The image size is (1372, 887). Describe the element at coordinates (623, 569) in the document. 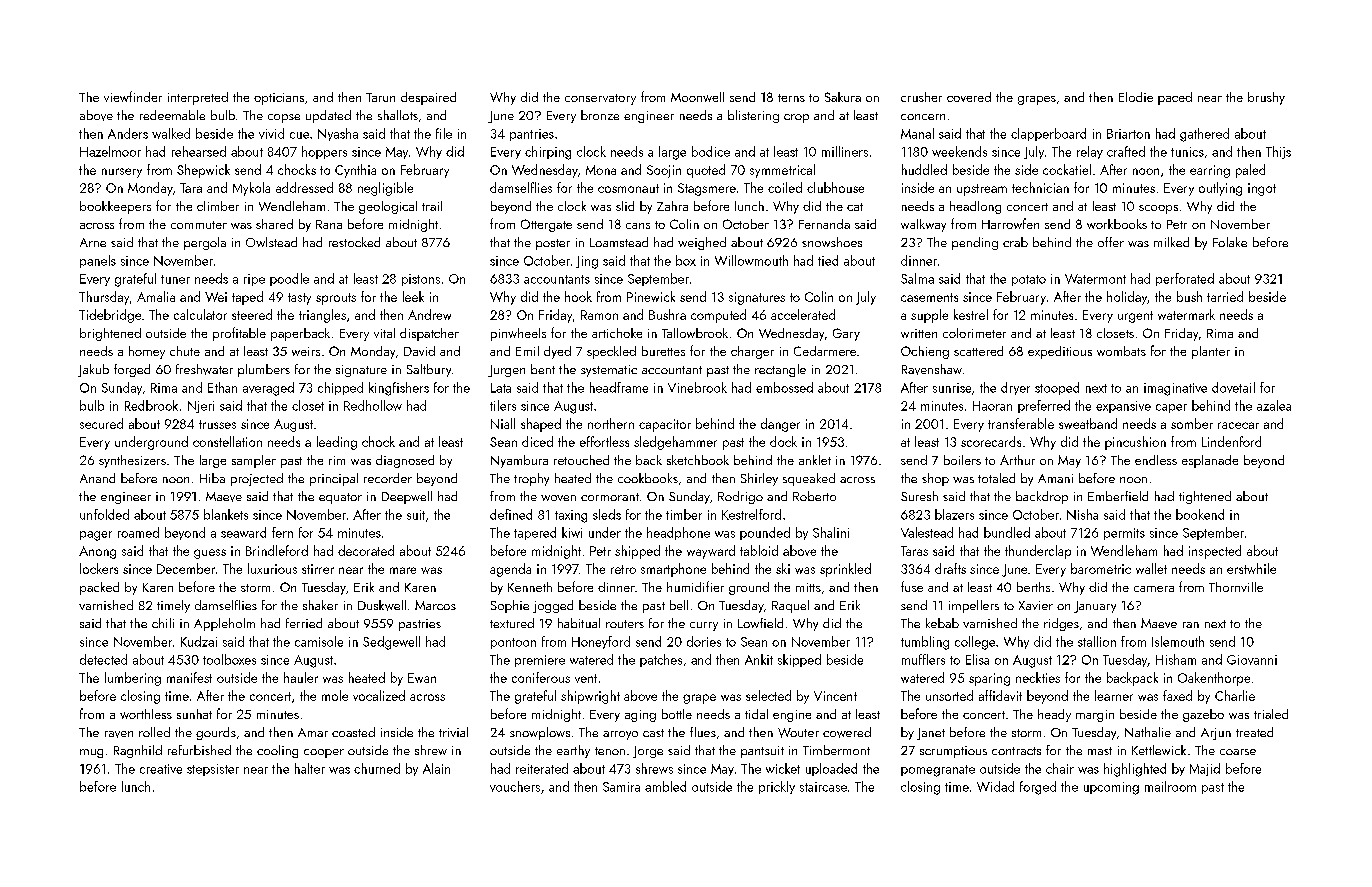

I see `retro` at that location.
